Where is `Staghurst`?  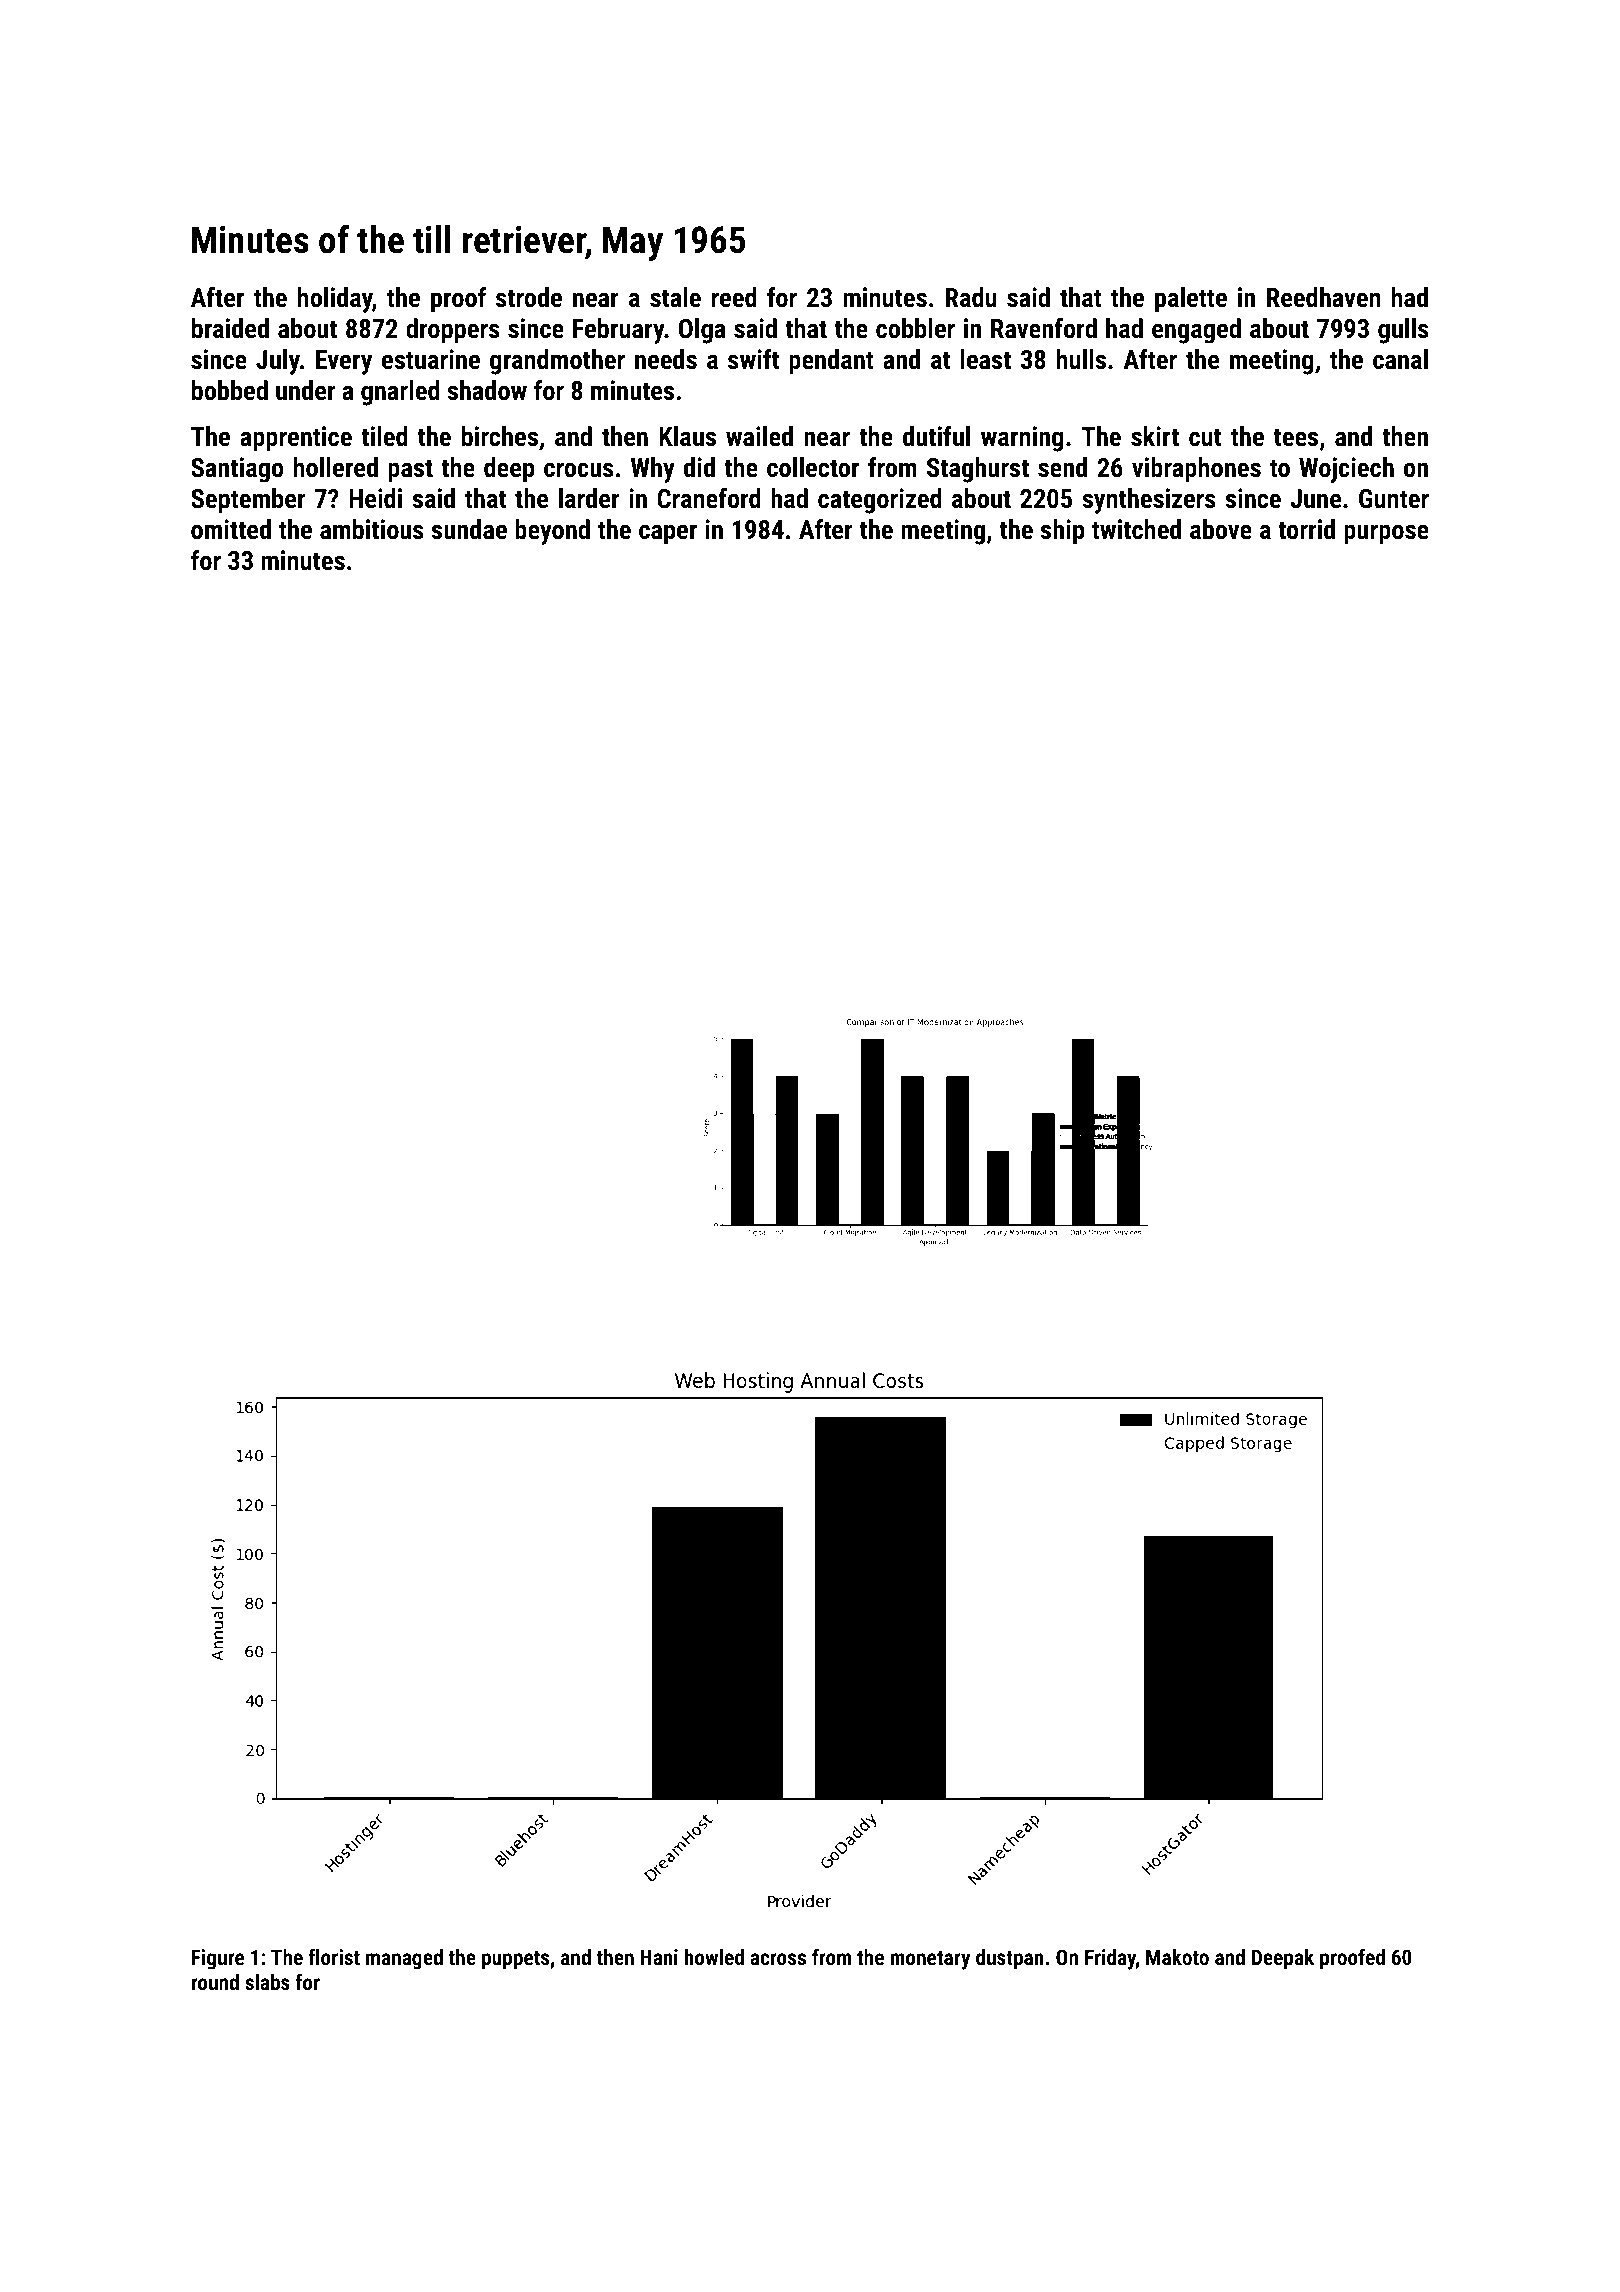 Staghurst is located at coordinates (978, 470).
